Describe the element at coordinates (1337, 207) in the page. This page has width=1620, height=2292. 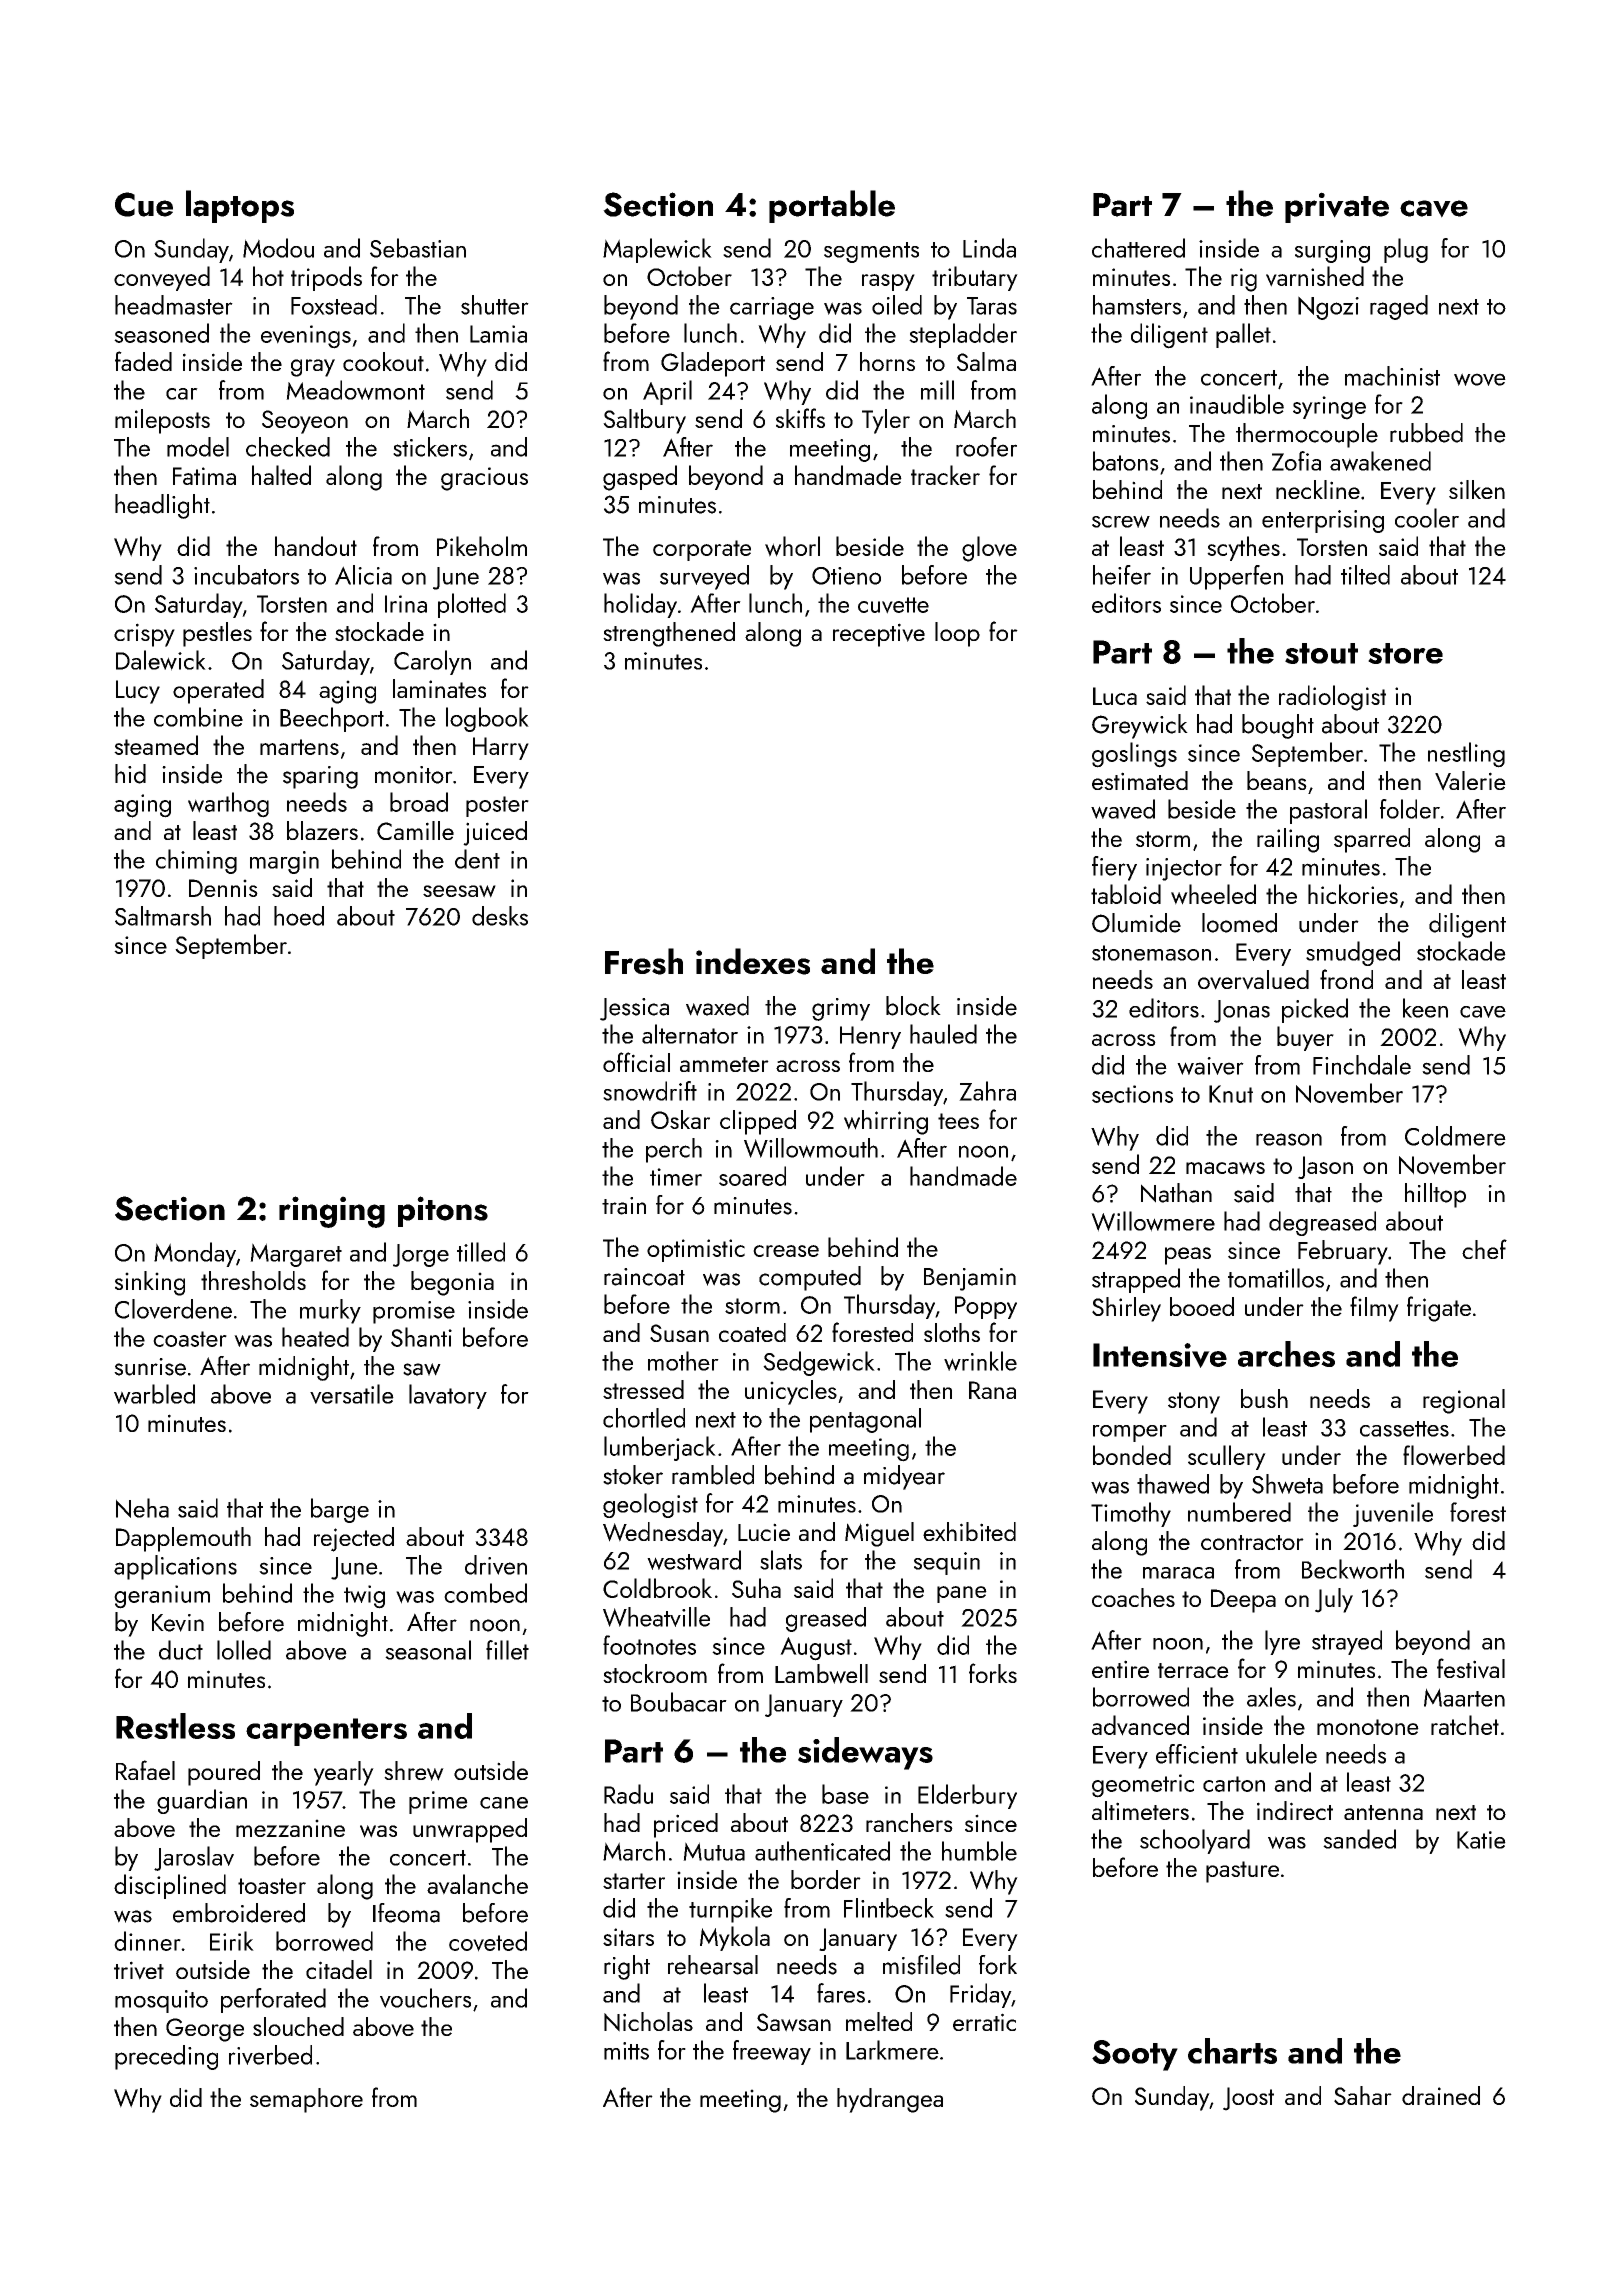
I see `private` at that location.
